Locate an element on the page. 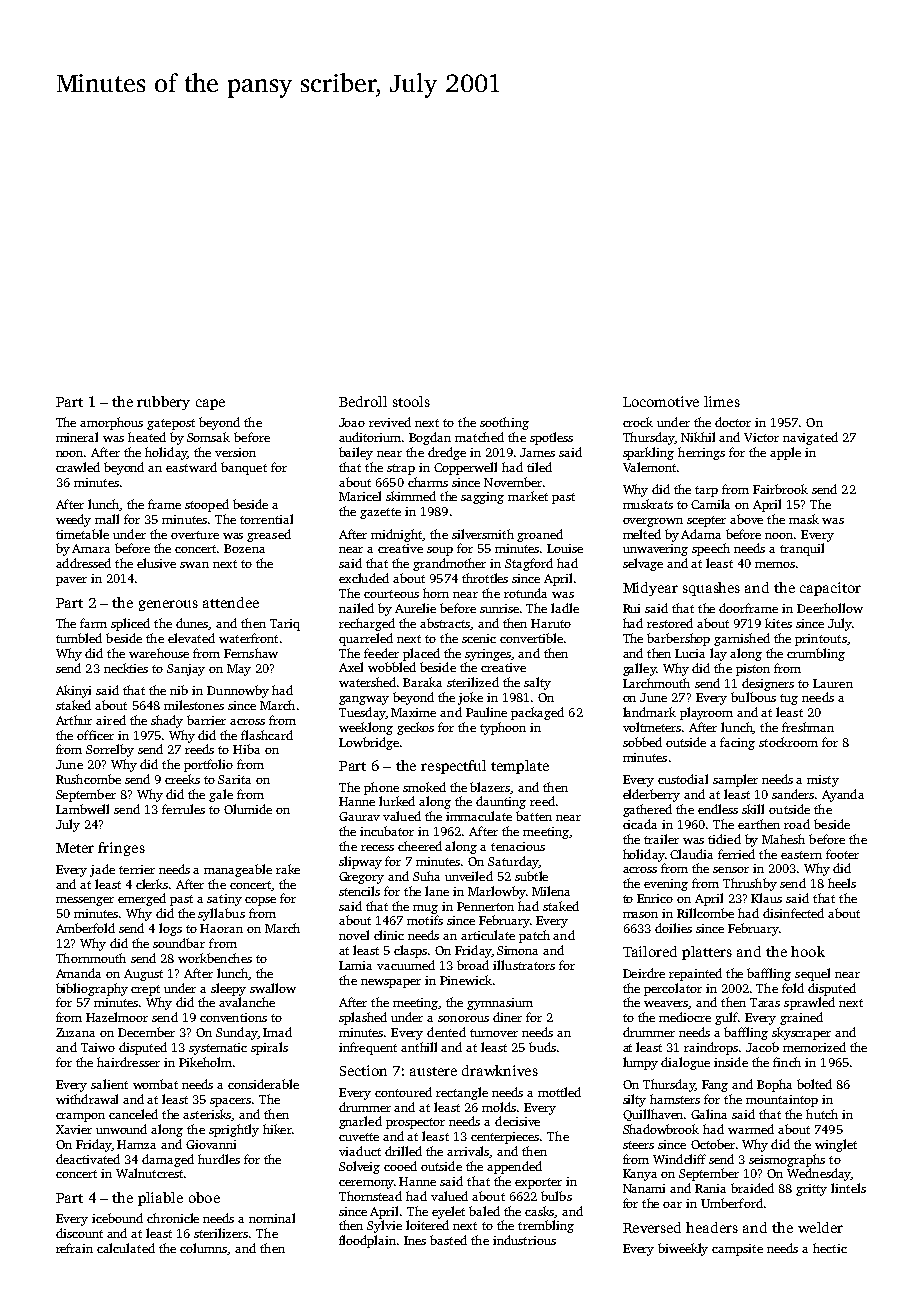 The height and width of the page is (1308, 924). spotless is located at coordinates (551, 438).
